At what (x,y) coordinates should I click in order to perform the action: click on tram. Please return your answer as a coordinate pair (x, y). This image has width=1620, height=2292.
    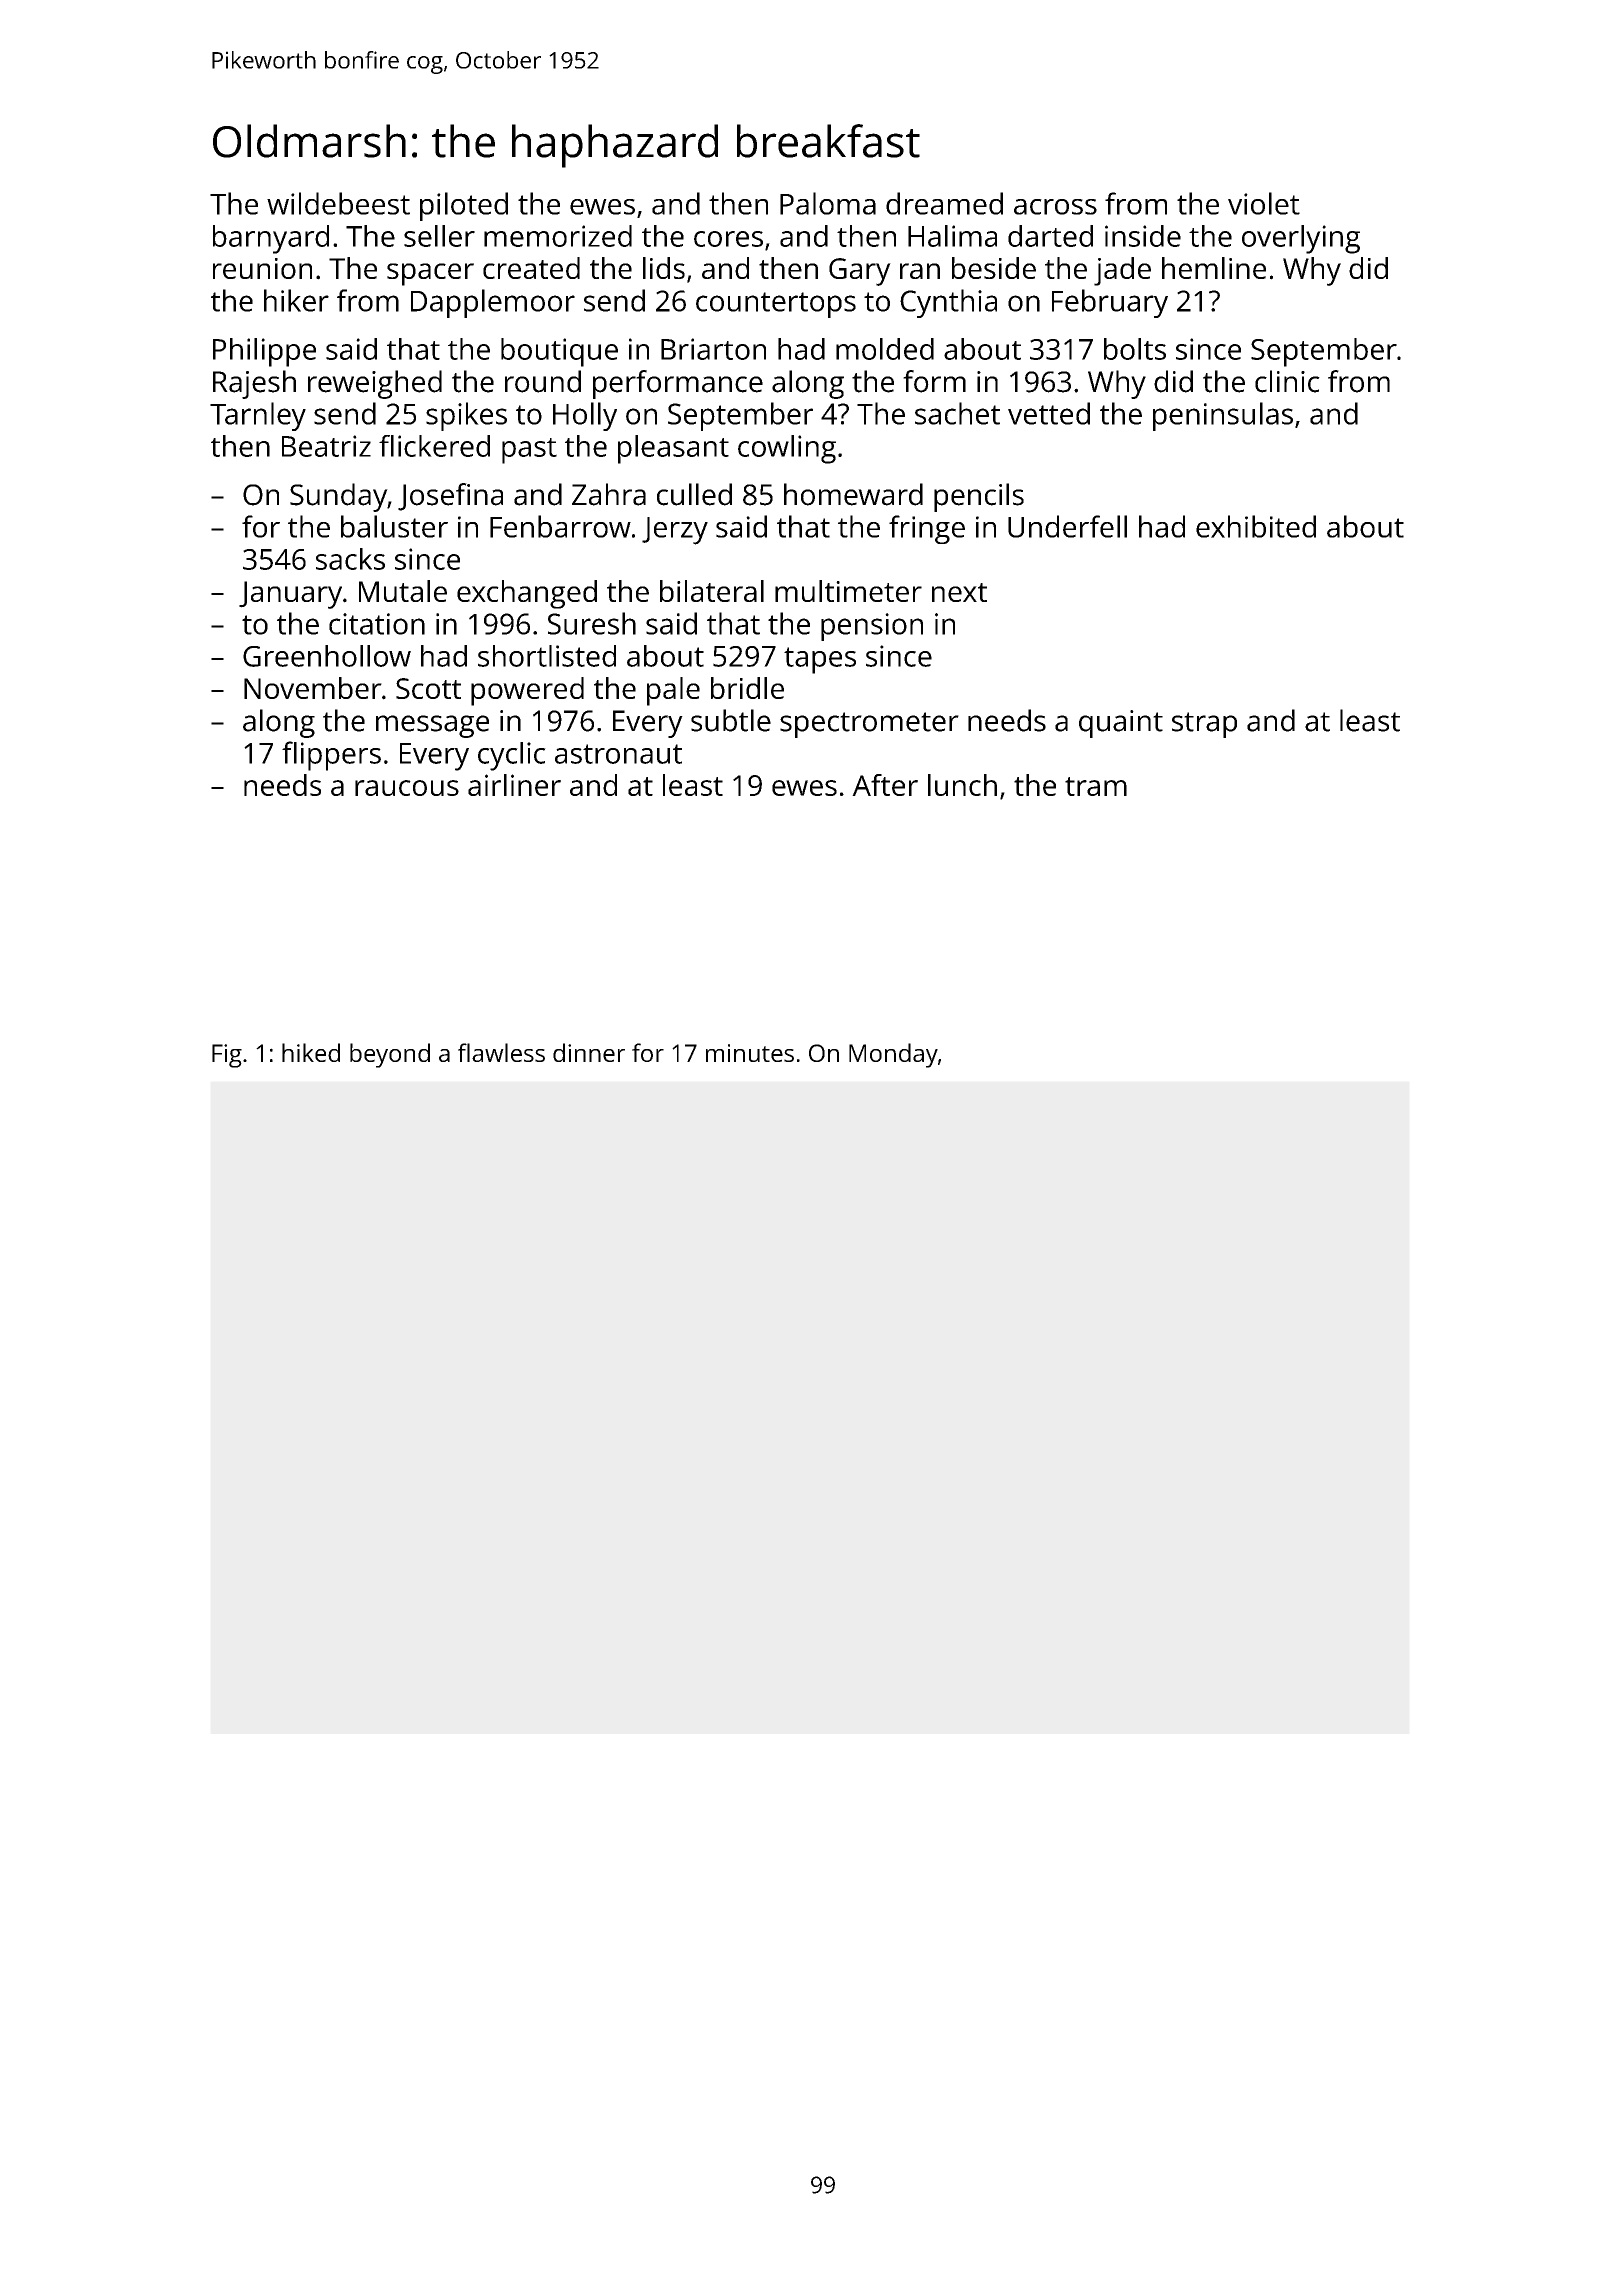
    Looking at the image, I should click on (1096, 786).
